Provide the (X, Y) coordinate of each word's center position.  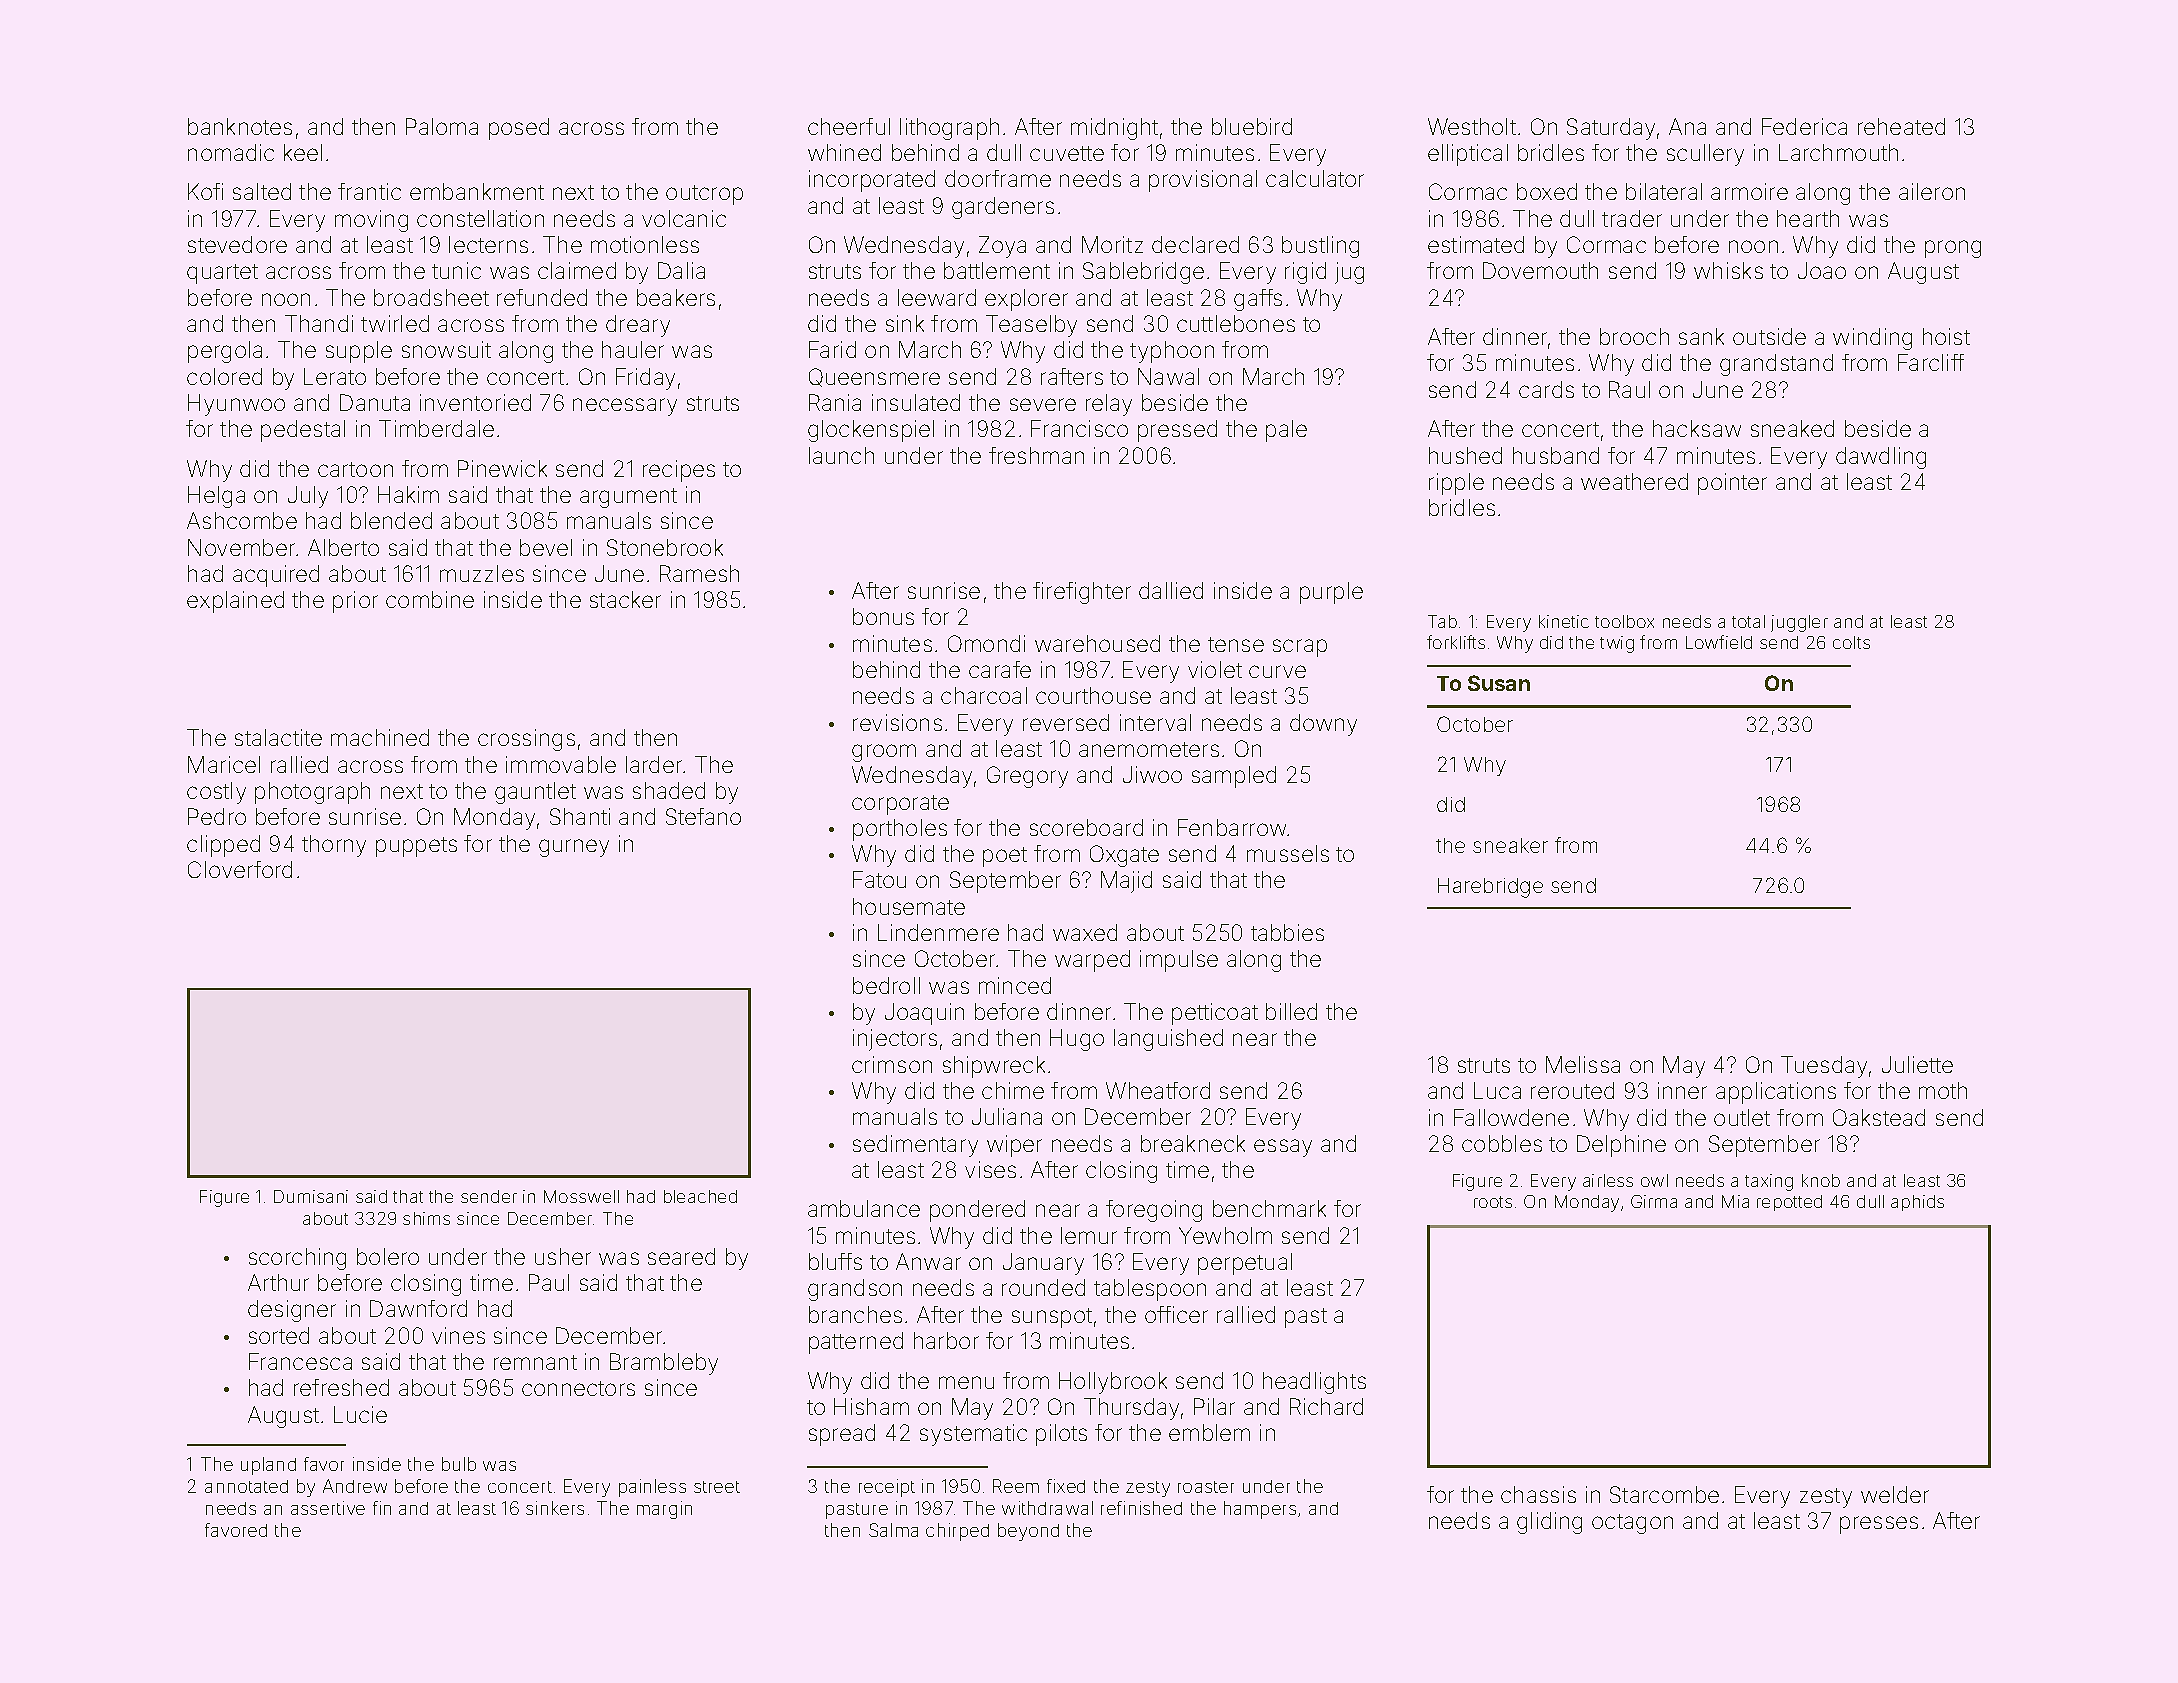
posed (519, 129)
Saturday (1611, 129)
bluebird (1252, 126)
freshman (1036, 455)
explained (235, 602)
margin (664, 1510)
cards (1546, 389)
